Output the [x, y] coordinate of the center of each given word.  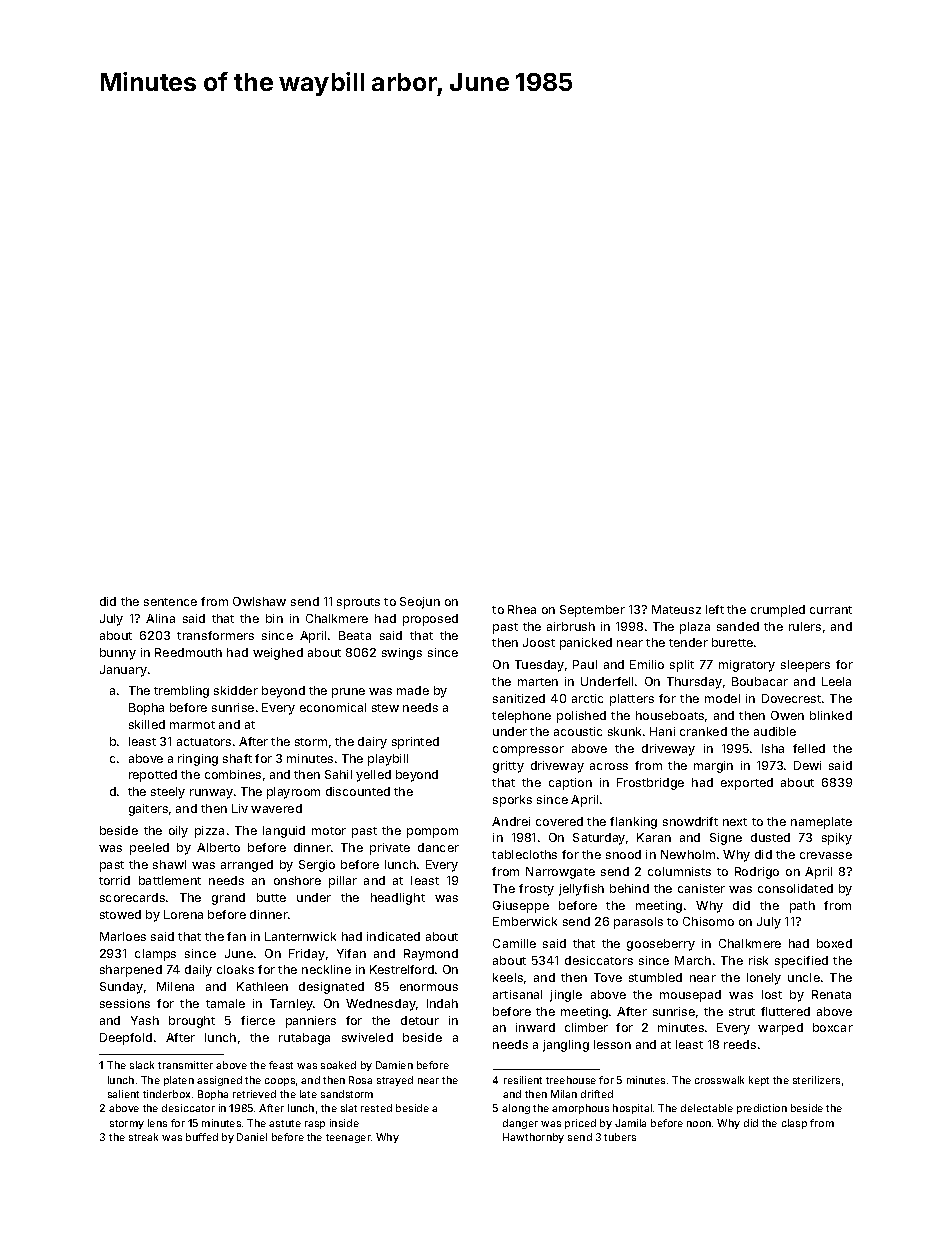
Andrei [511, 821]
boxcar [833, 1027]
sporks [512, 801]
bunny [118, 654]
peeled [149, 849]
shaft [237, 758]
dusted [770, 837]
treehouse [571, 1080]
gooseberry [661, 945]
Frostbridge [650, 784]
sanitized [519, 698]
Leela [836, 681]
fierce [258, 1020]
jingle [566, 996]
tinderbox [166, 1094]
